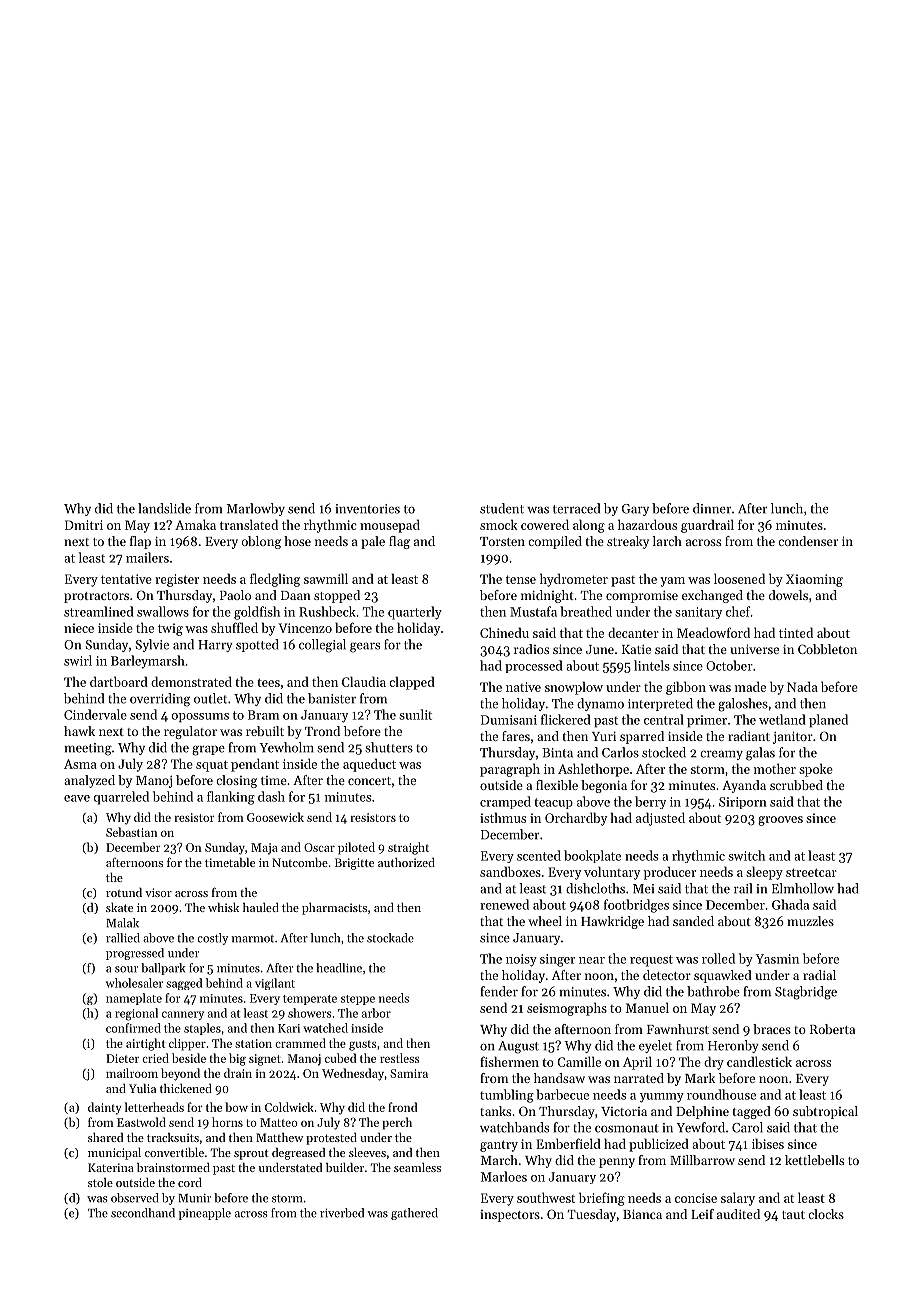 The width and height of the page is (924, 1308). Describe the element at coordinates (651, 961) in the page. I see `request` at that location.
